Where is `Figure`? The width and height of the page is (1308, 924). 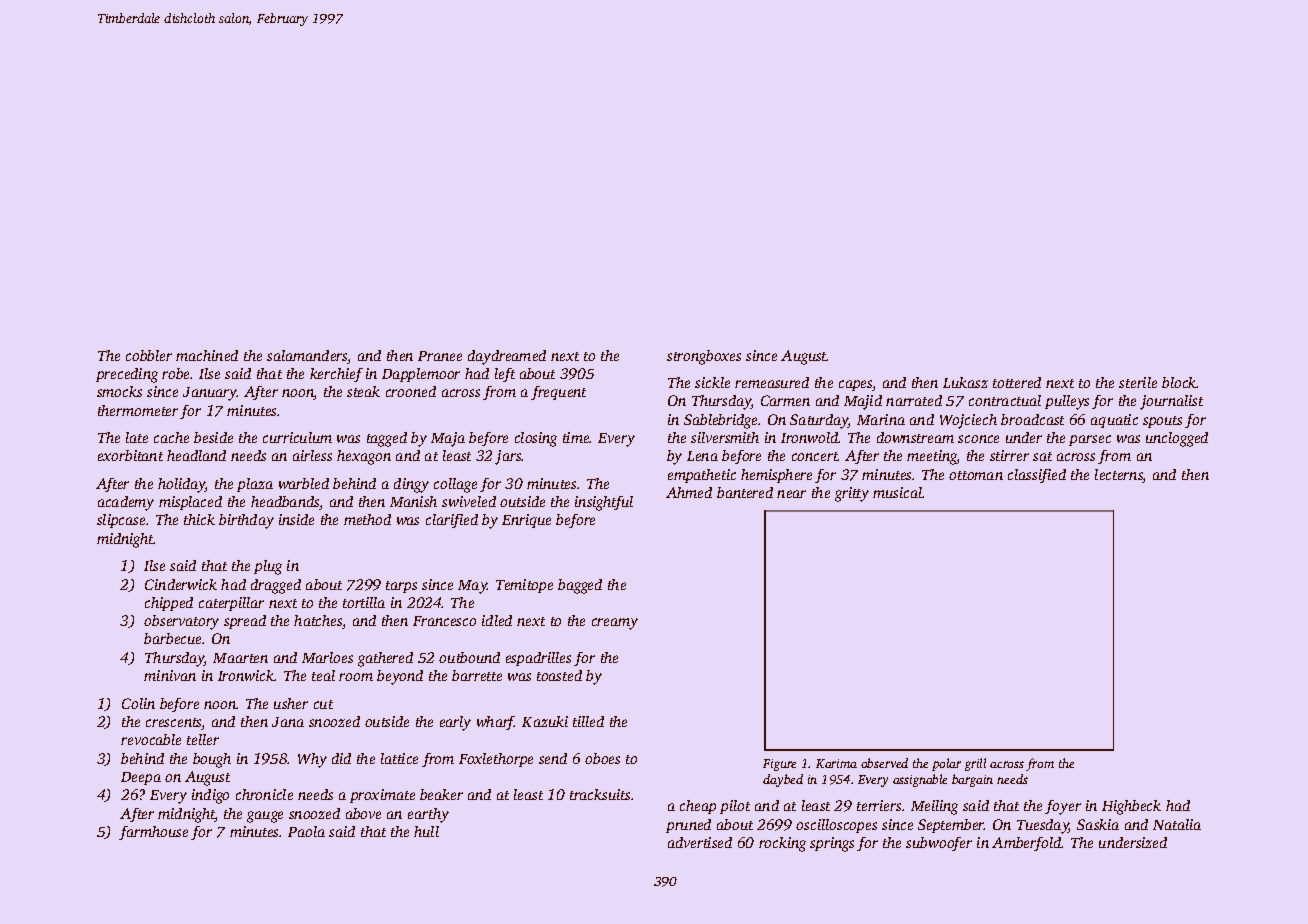 Figure is located at coordinates (779, 765).
